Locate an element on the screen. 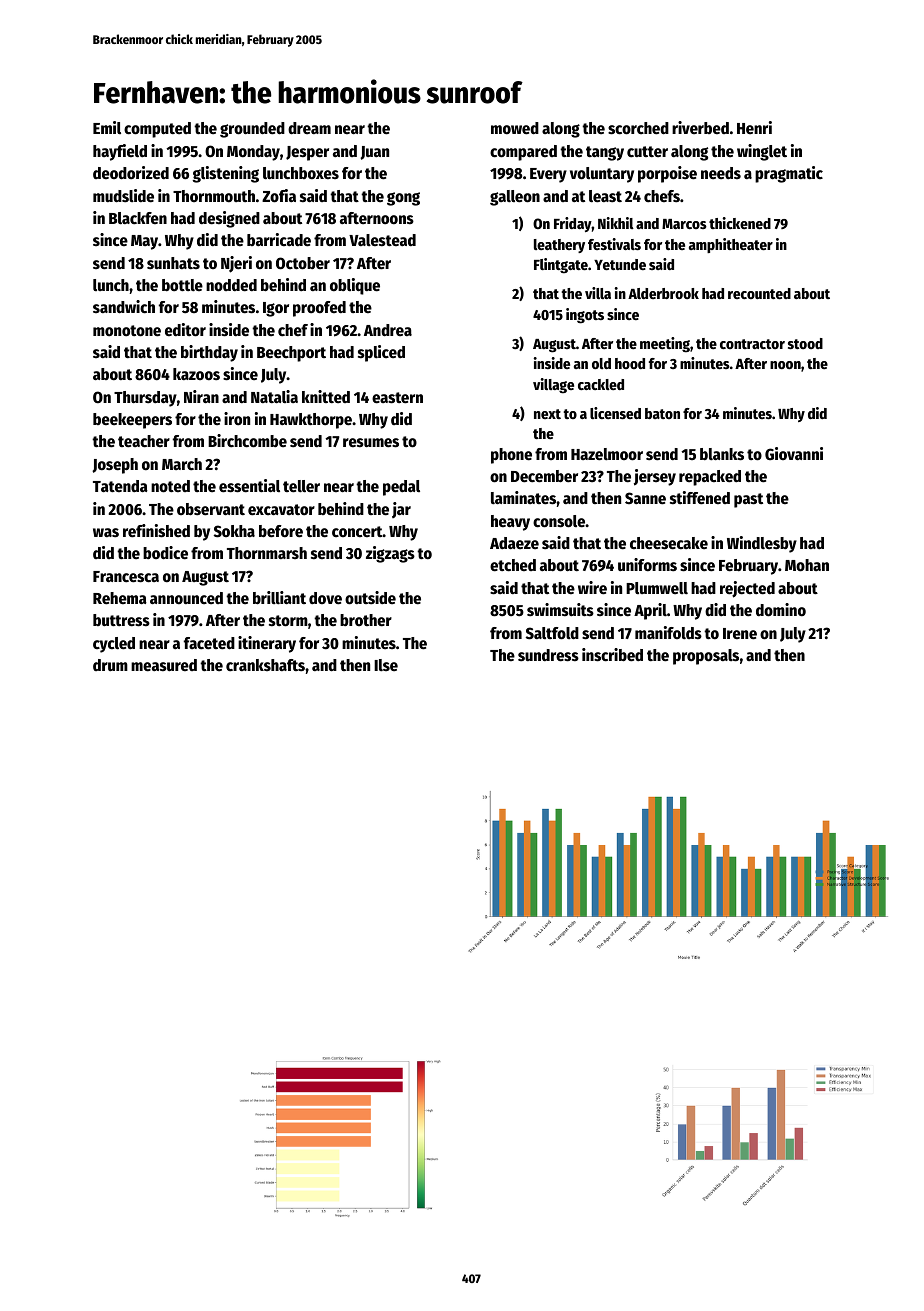 This screenshot has height=1311, width=924. Andrea is located at coordinates (388, 330).
